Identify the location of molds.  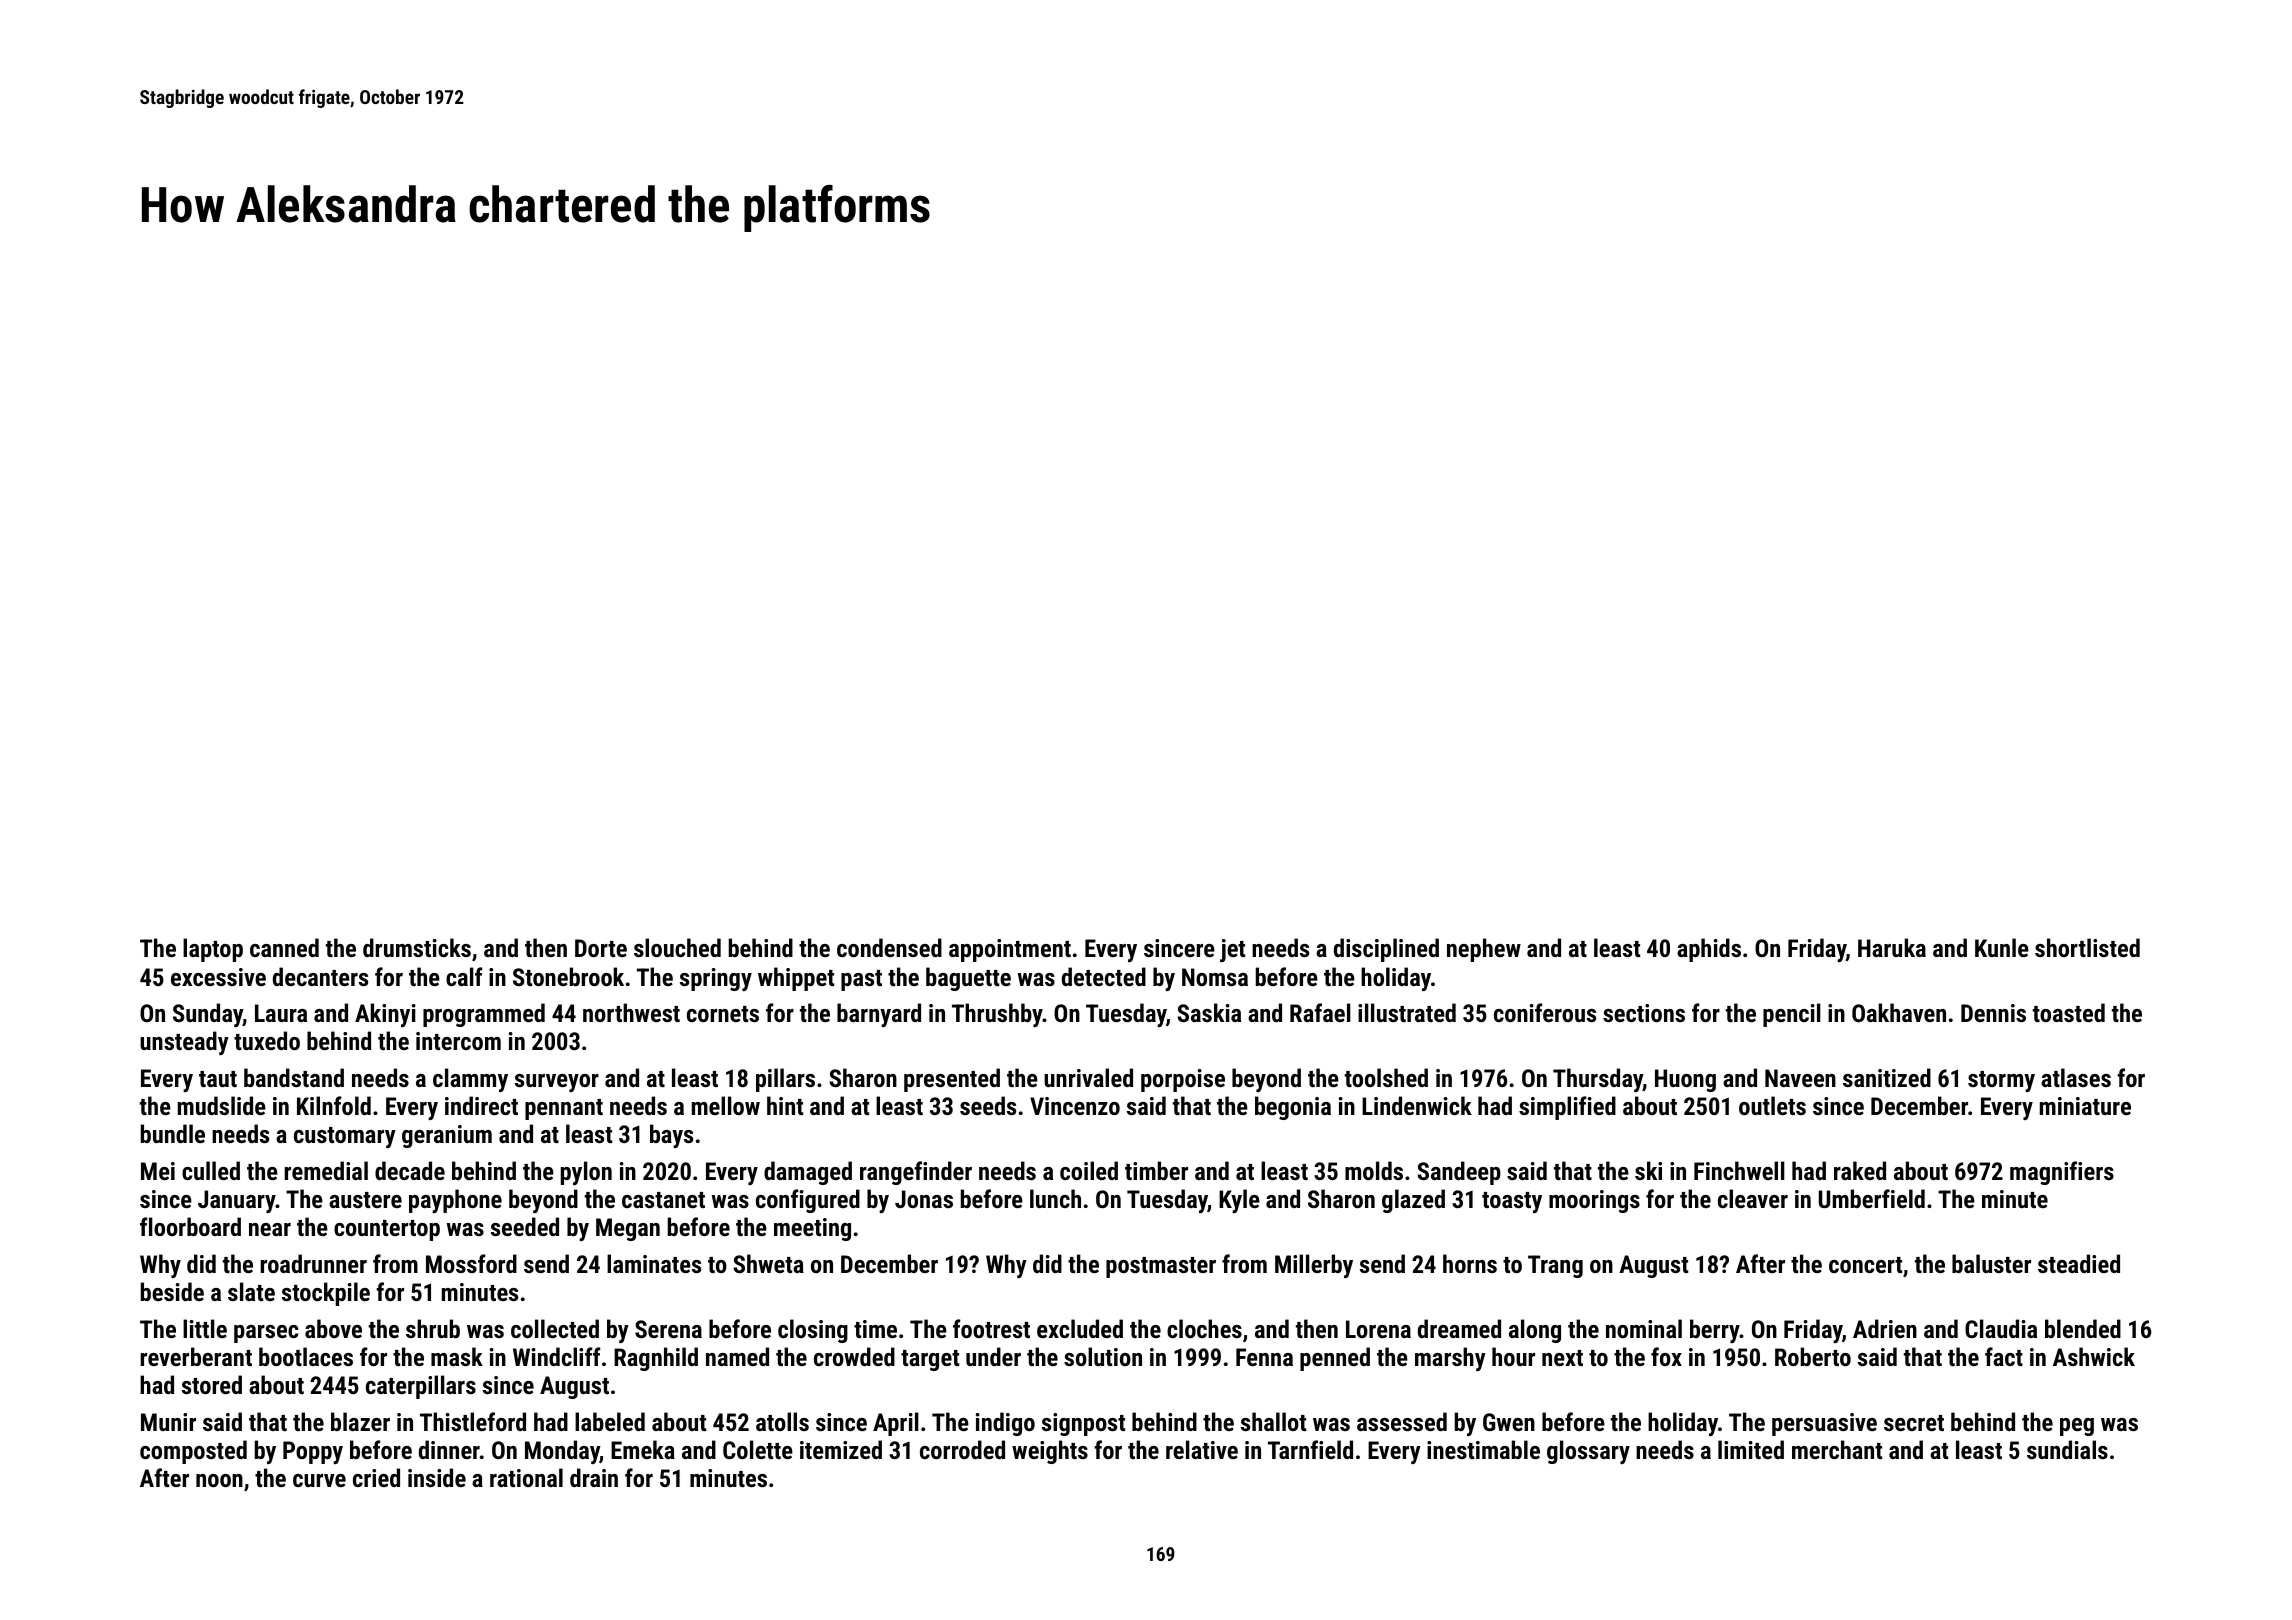
(1374, 1170).
